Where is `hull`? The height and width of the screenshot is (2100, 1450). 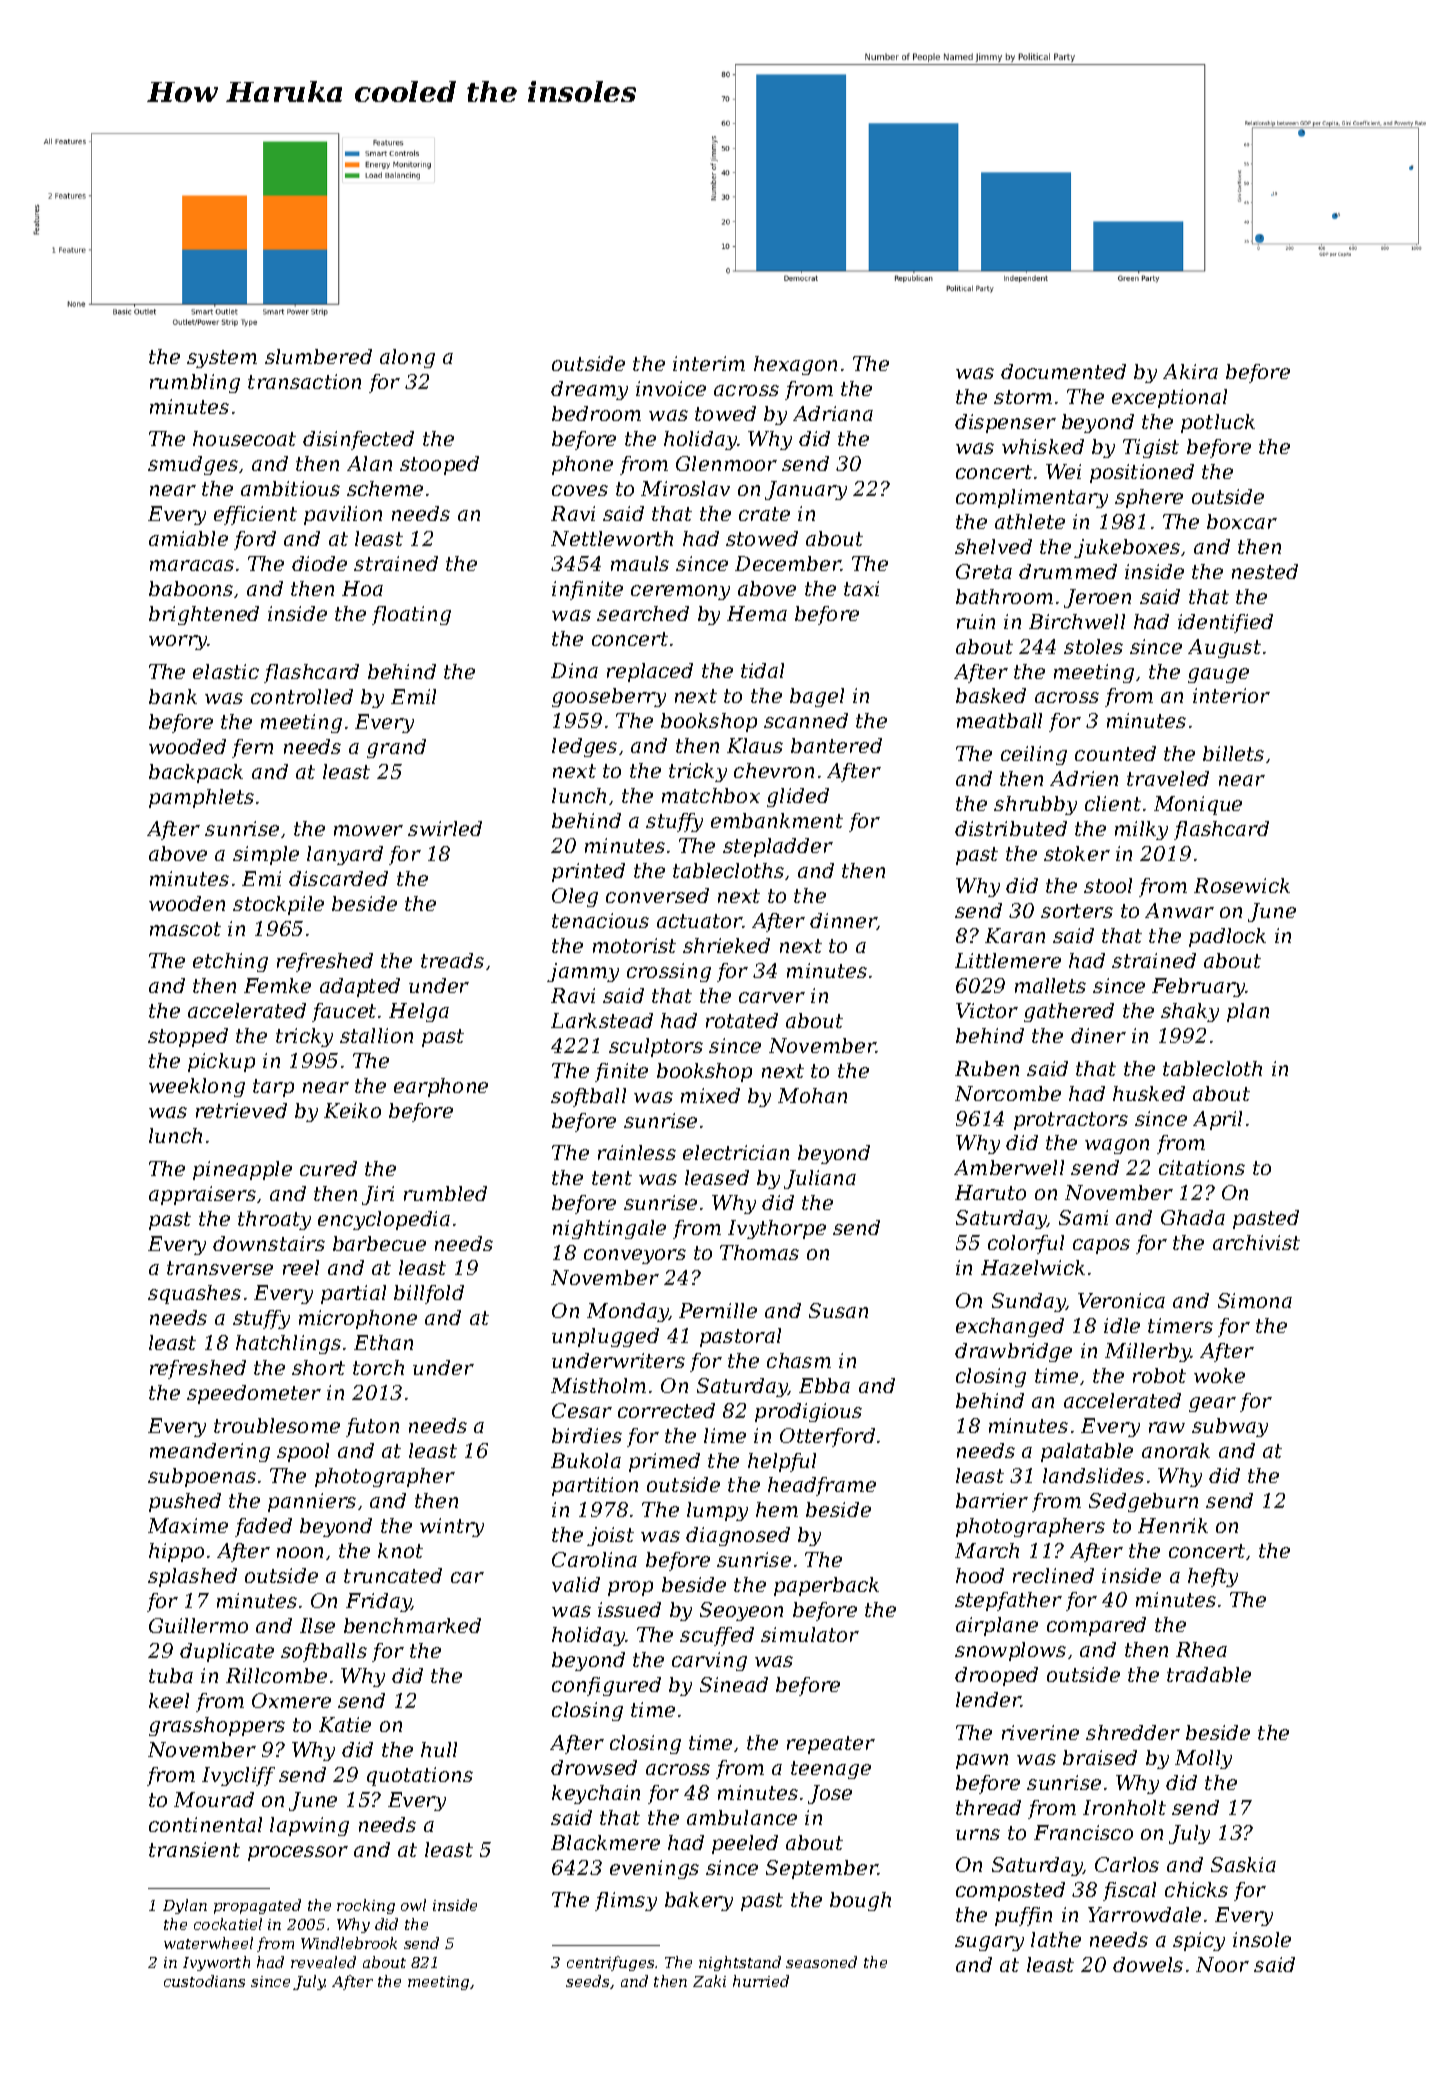
hull is located at coordinates (439, 1749).
